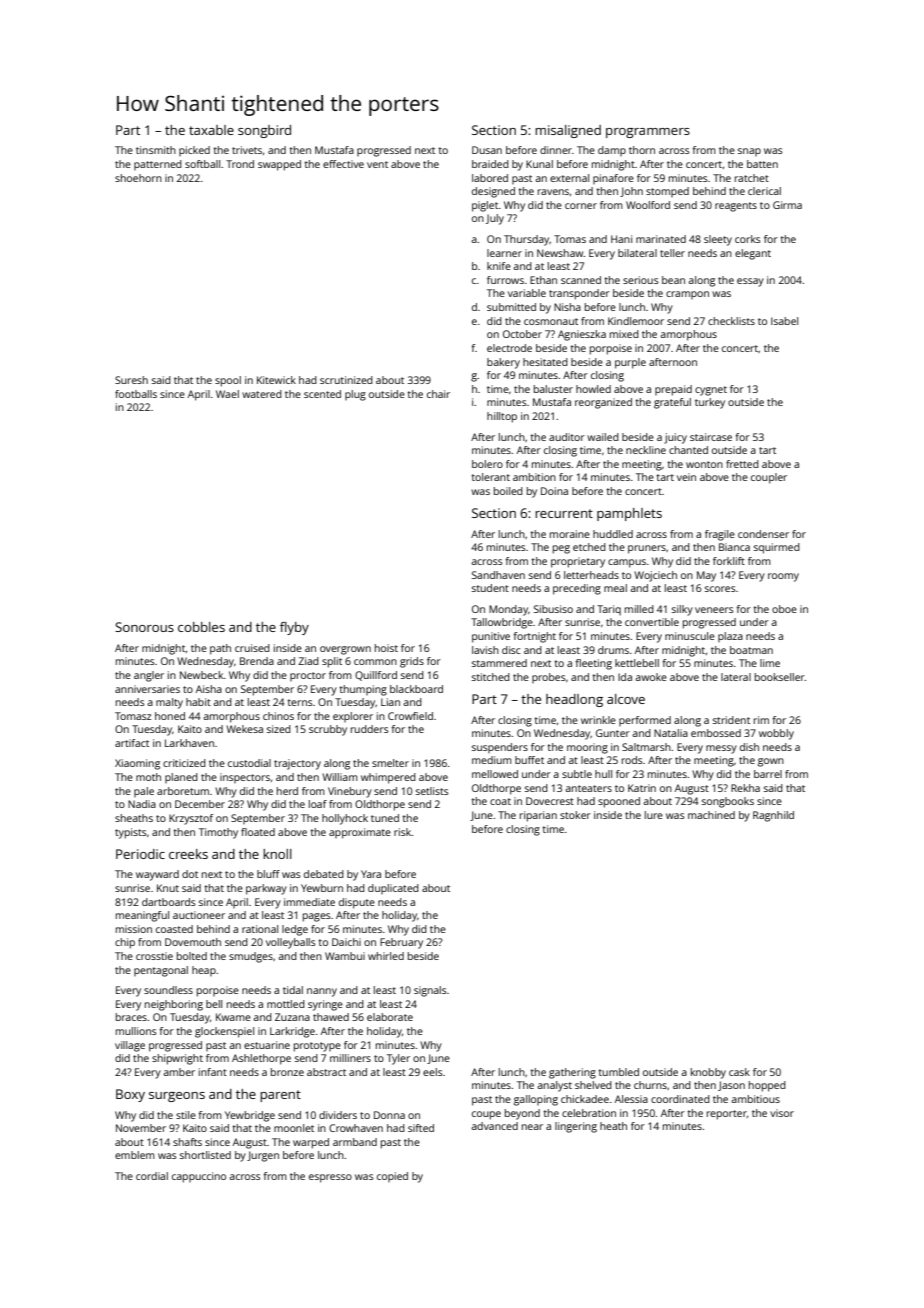  I want to click on knife, so click(499, 266).
